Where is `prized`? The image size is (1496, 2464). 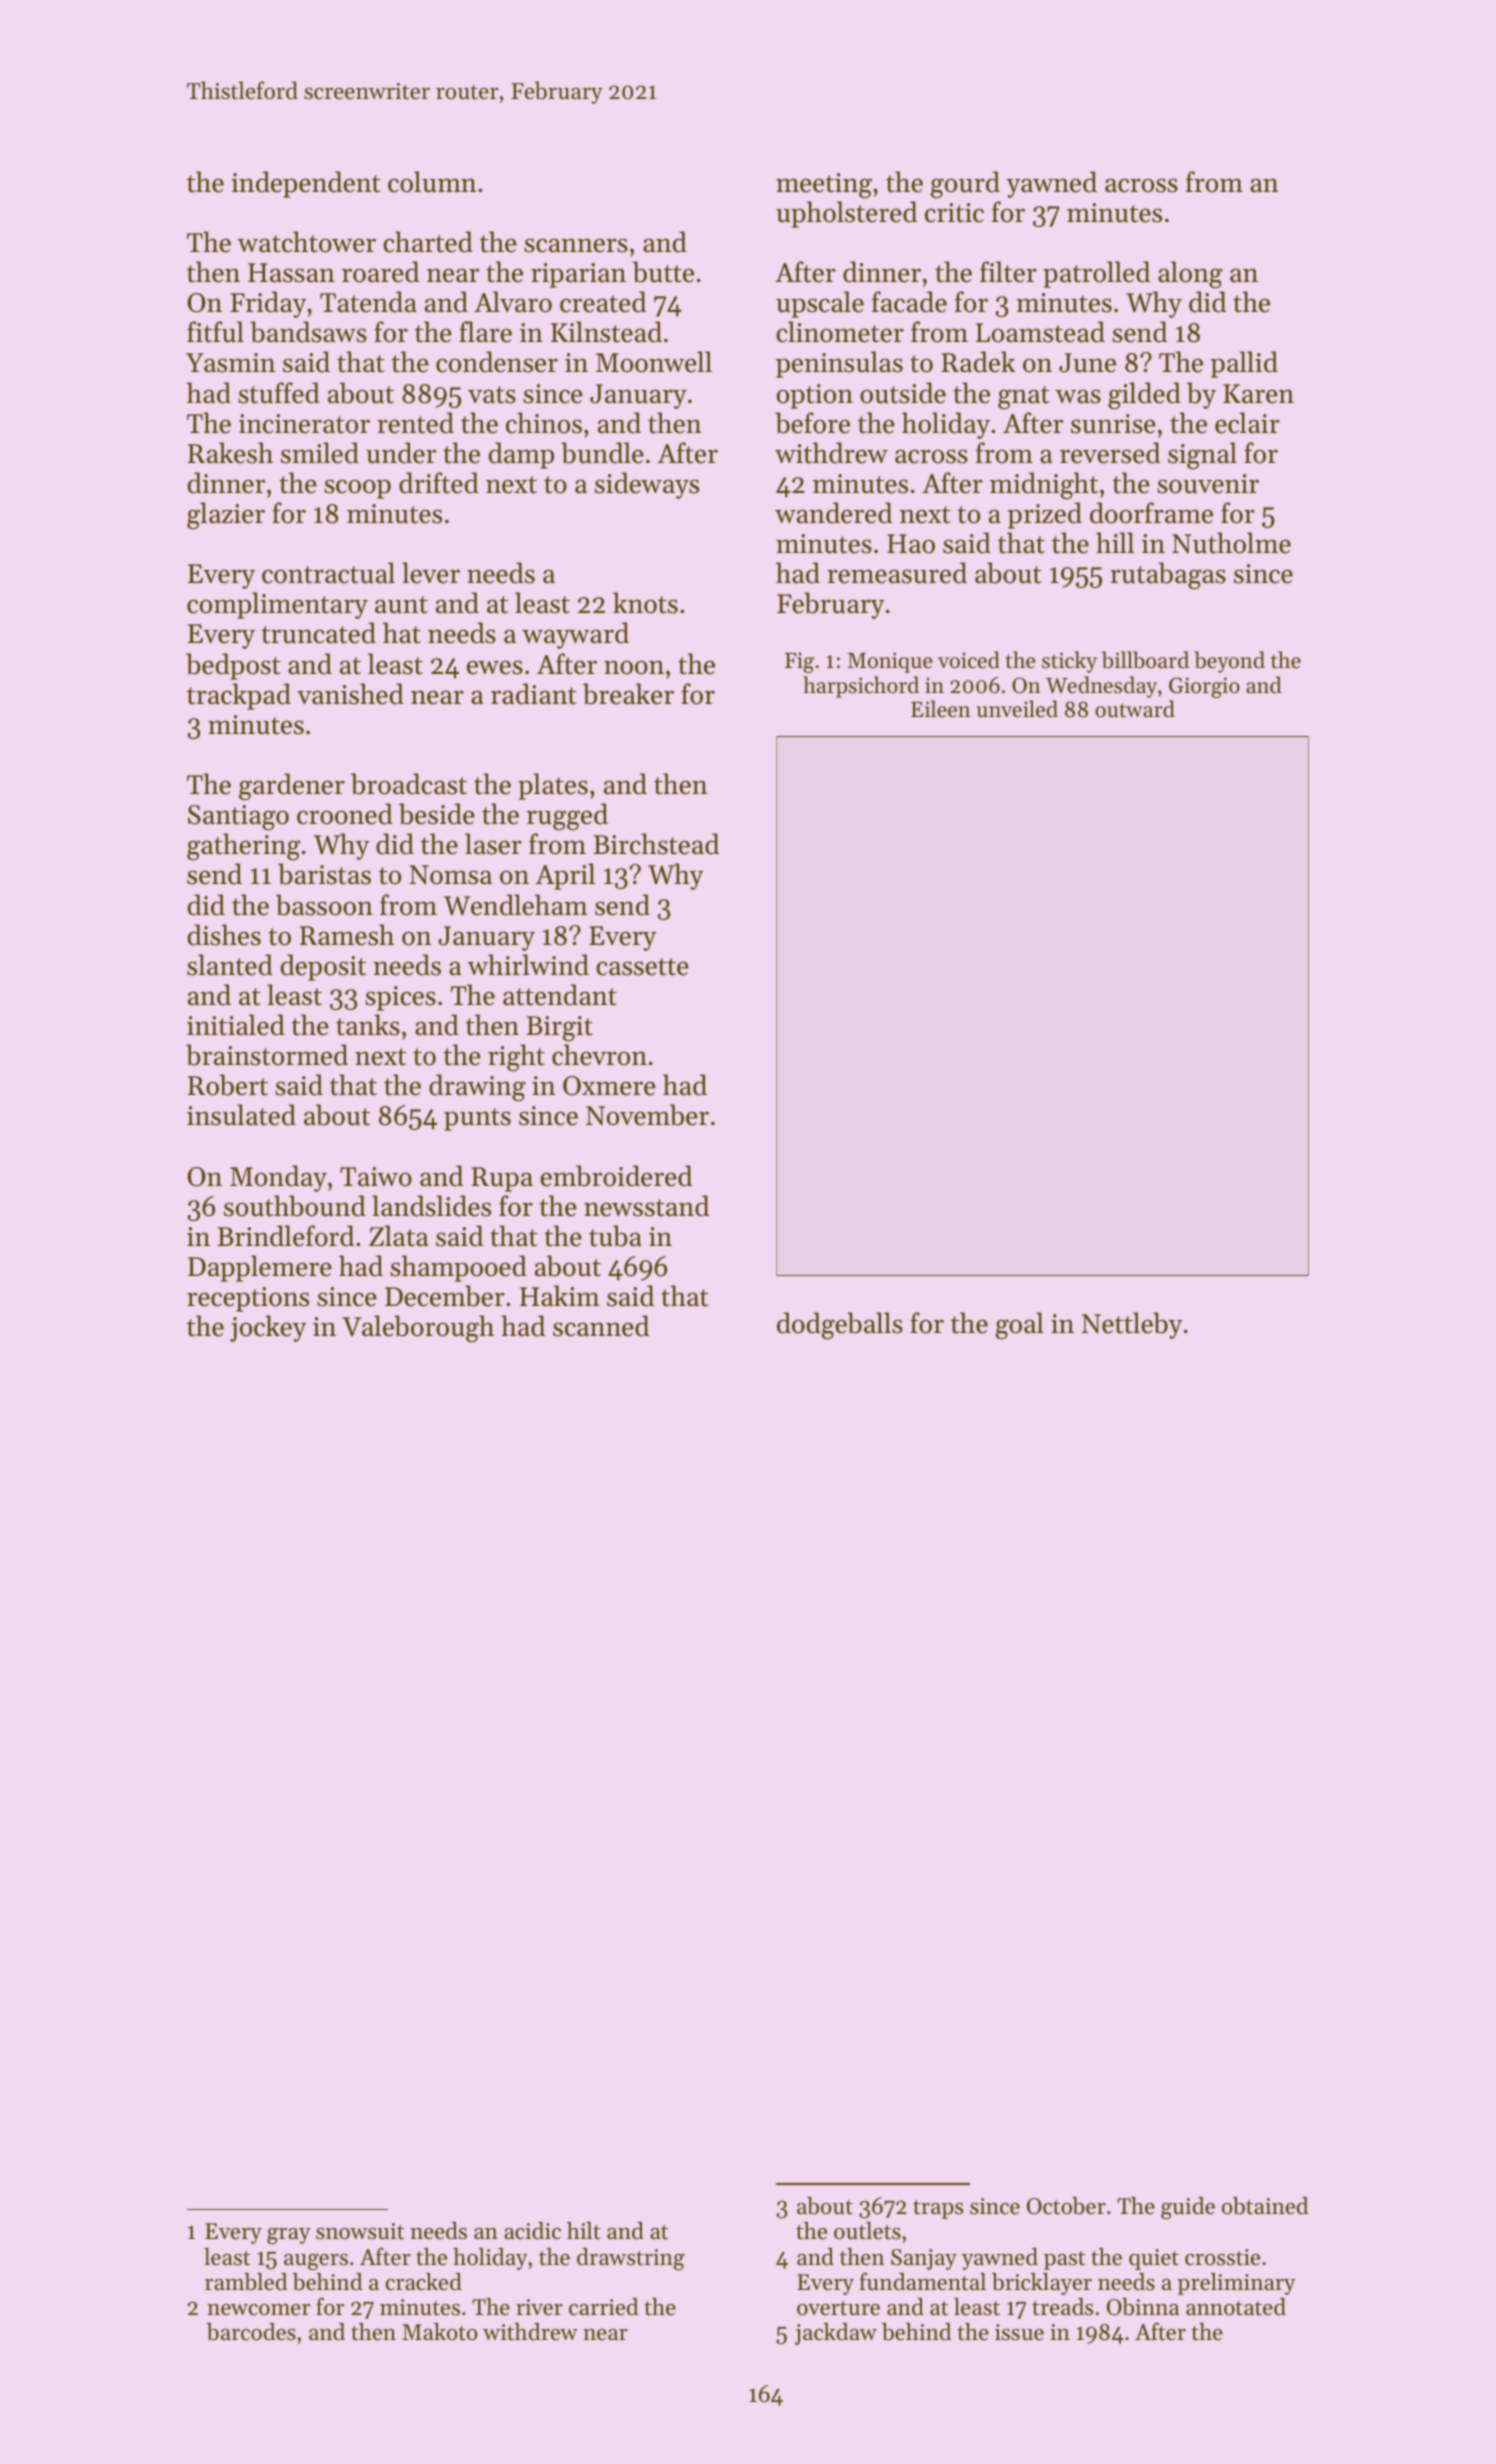 prized is located at coordinates (1044, 515).
